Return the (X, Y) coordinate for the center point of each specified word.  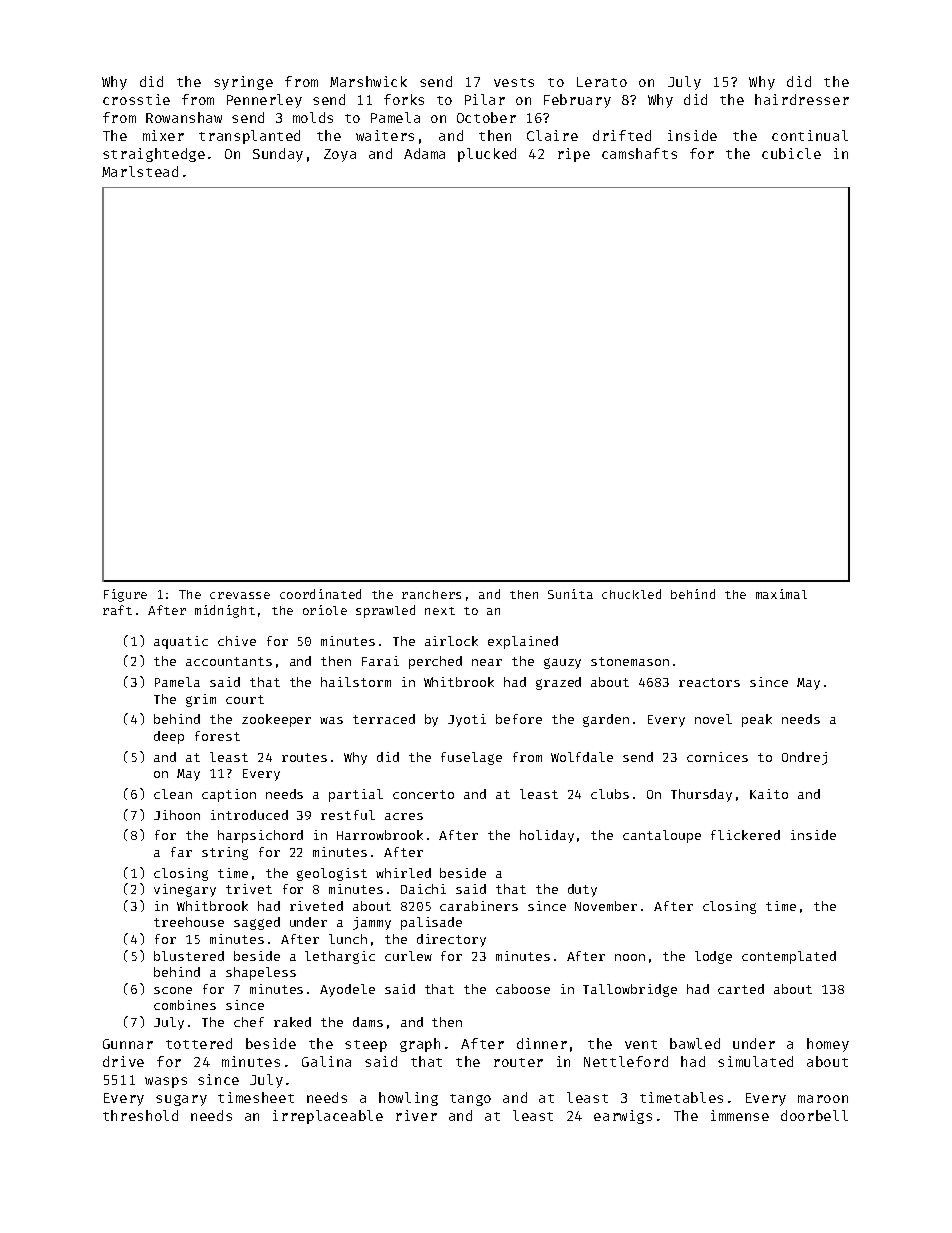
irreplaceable (328, 1117)
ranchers (431, 594)
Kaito (769, 794)
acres (404, 816)
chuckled (631, 594)
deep (169, 737)
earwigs (623, 1117)
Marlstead (140, 171)
